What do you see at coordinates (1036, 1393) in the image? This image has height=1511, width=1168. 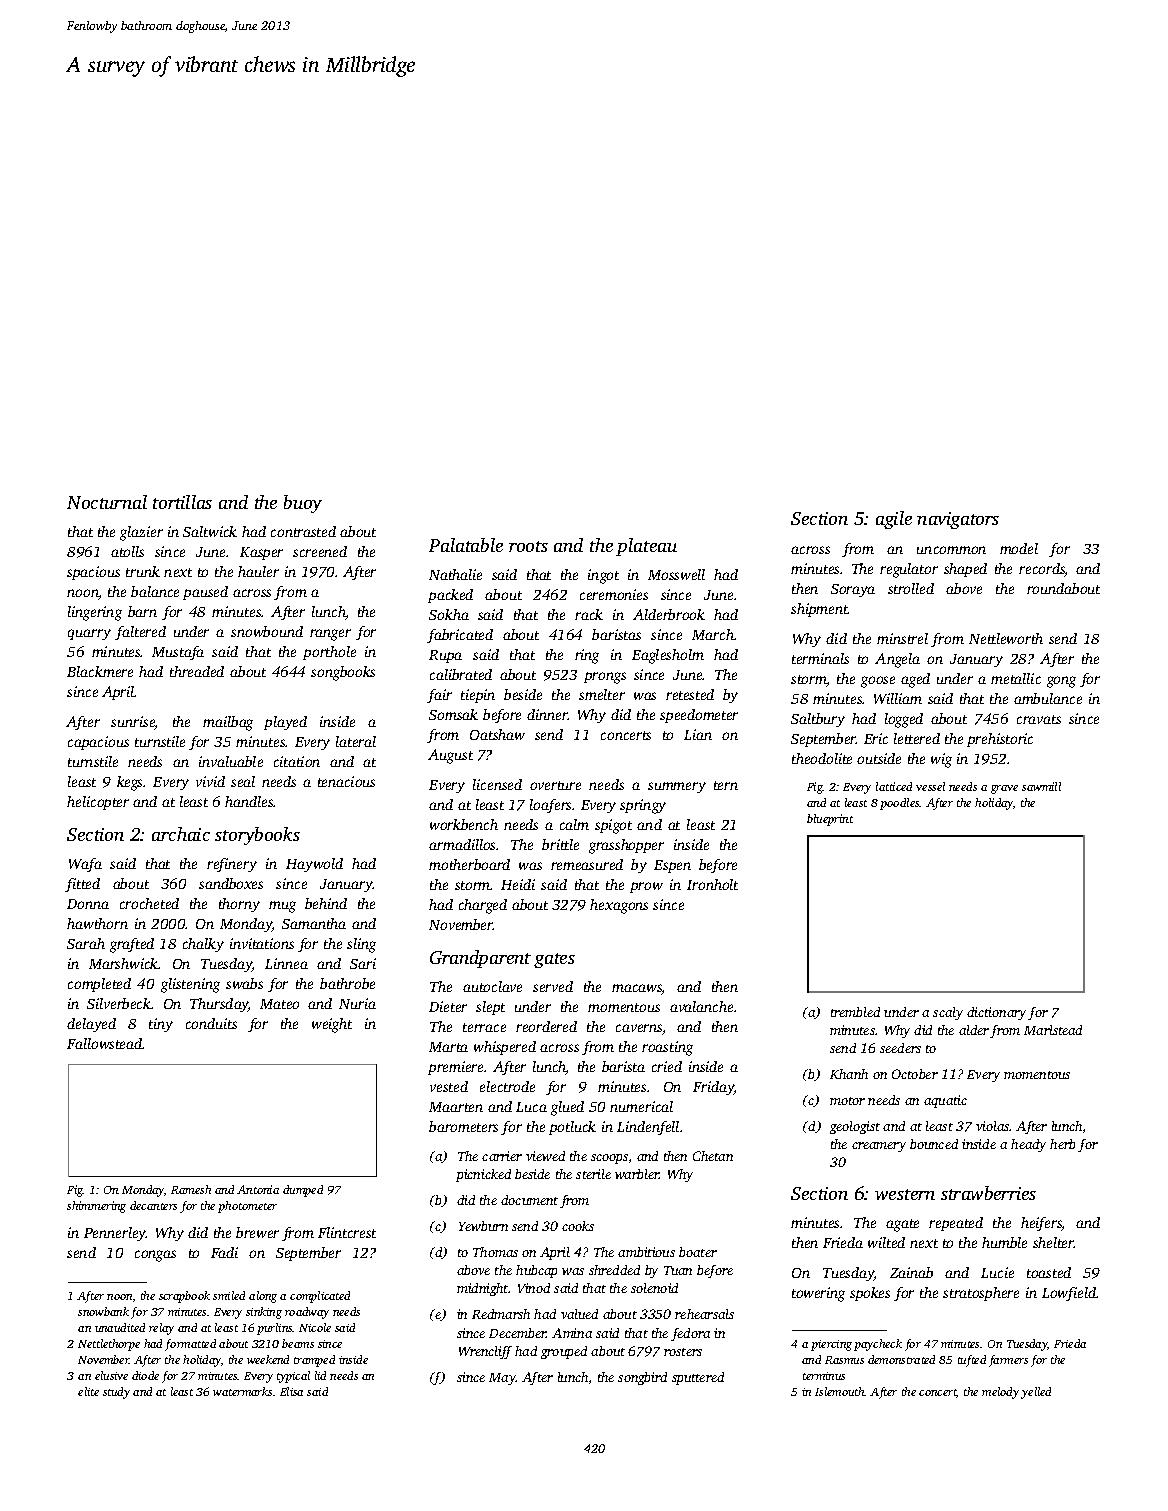 I see `yelled` at bounding box center [1036, 1393].
